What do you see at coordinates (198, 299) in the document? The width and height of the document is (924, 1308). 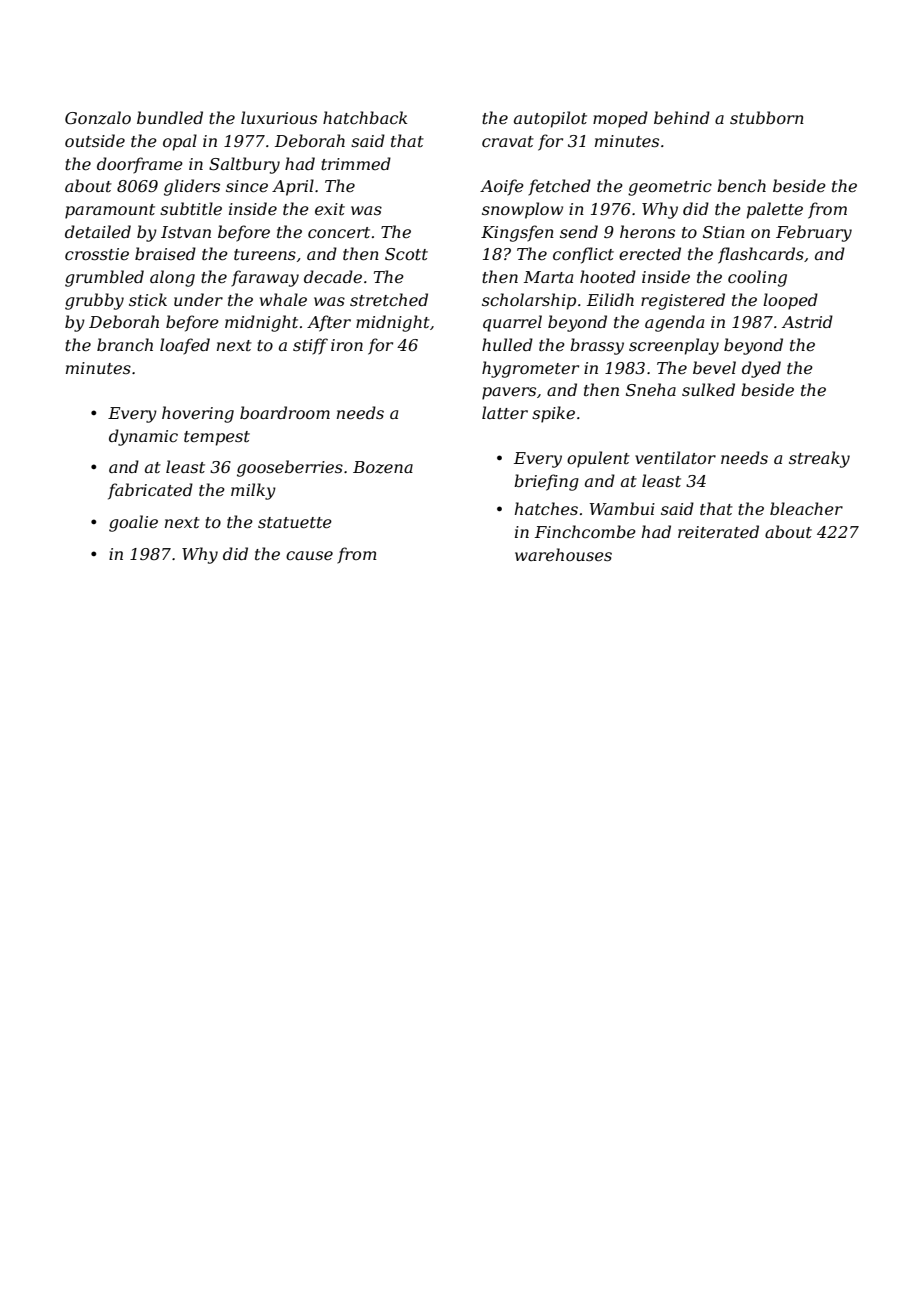 I see `under` at bounding box center [198, 299].
